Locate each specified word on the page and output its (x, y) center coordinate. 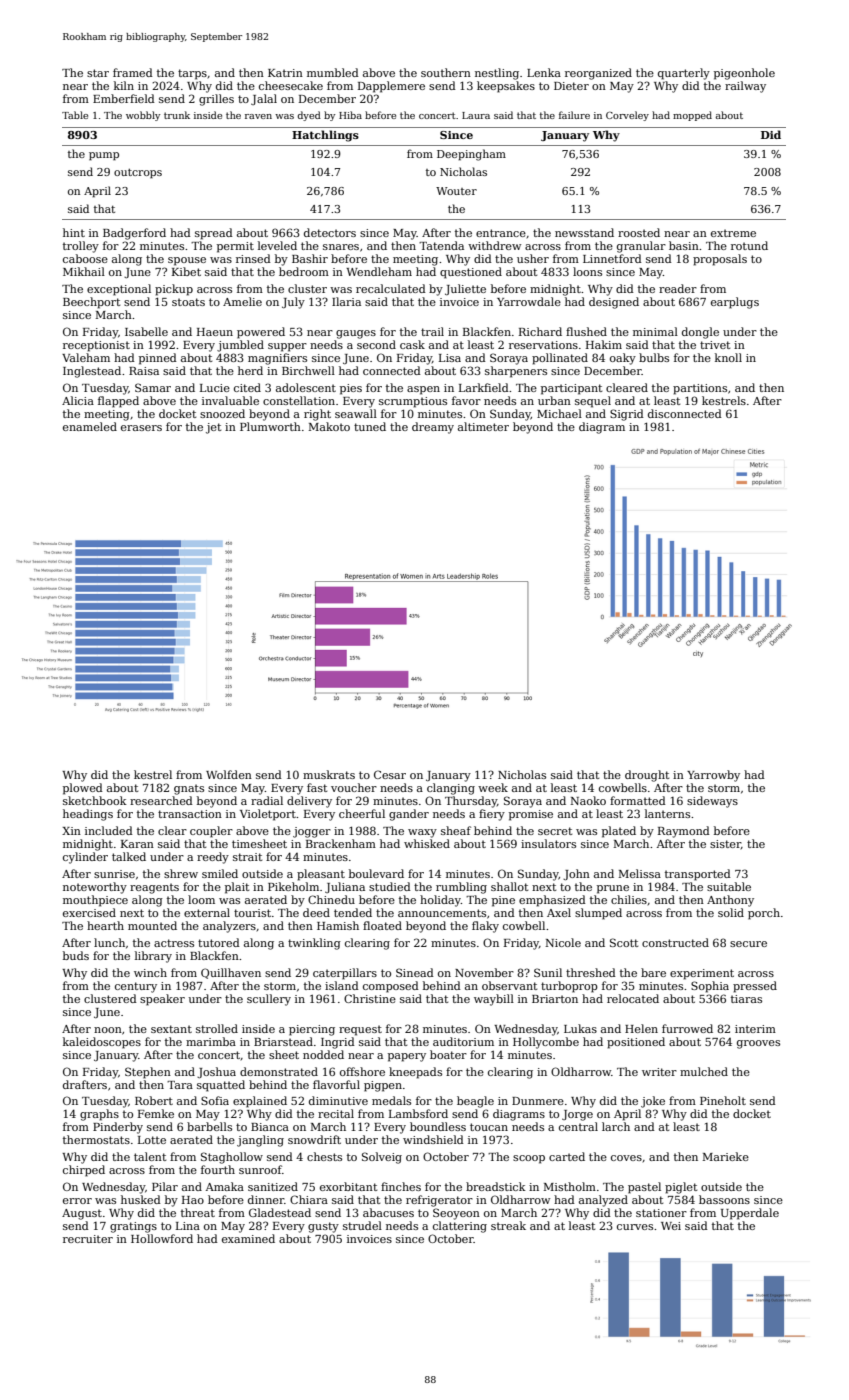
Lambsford (418, 1113)
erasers (141, 428)
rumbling (461, 888)
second (376, 344)
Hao (193, 1200)
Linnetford (612, 258)
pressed (755, 987)
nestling (497, 74)
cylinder (85, 858)
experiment (702, 974)
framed (133, 72)
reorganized (598, 74)
